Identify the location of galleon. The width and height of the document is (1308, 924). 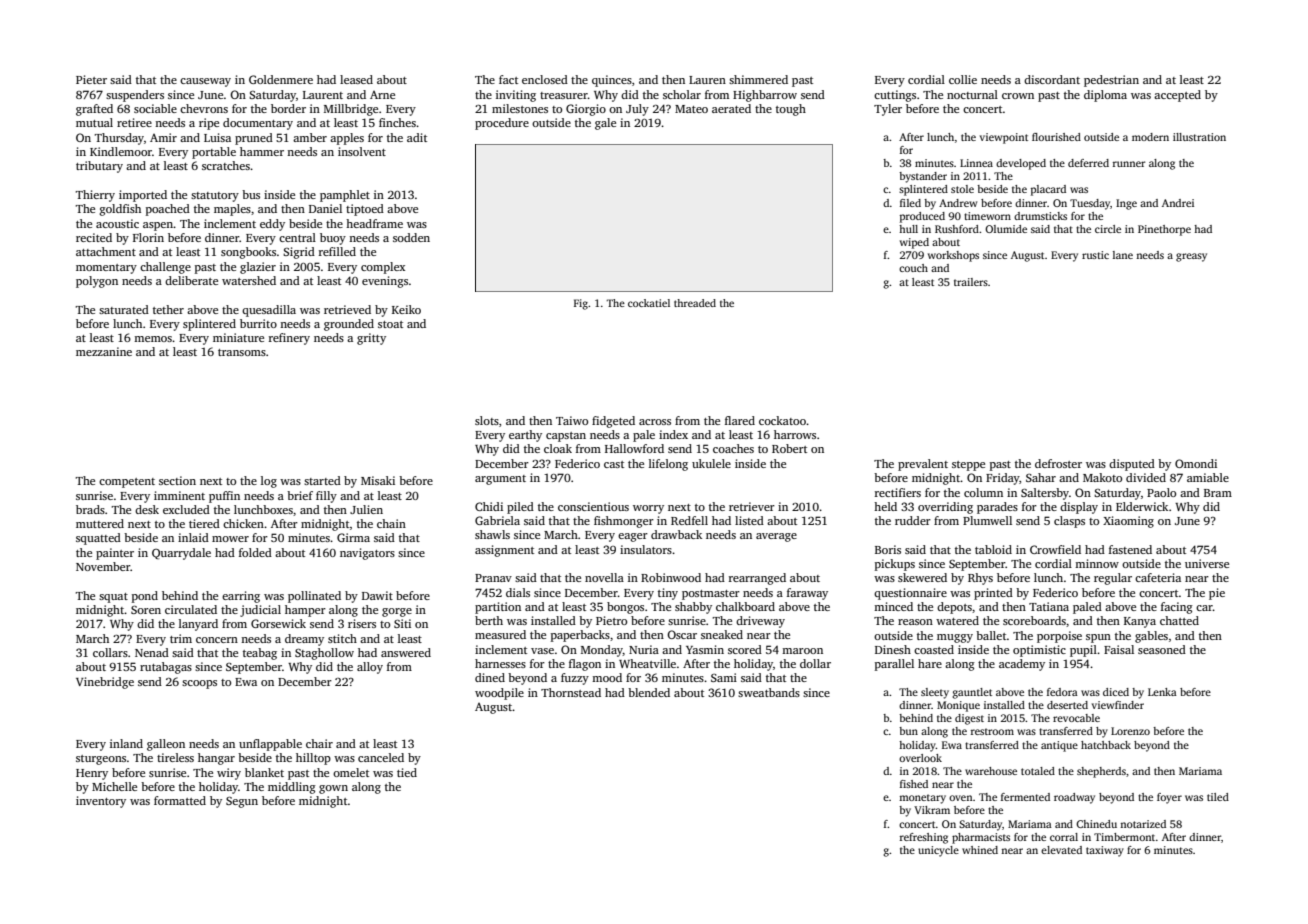
(166, 745).
